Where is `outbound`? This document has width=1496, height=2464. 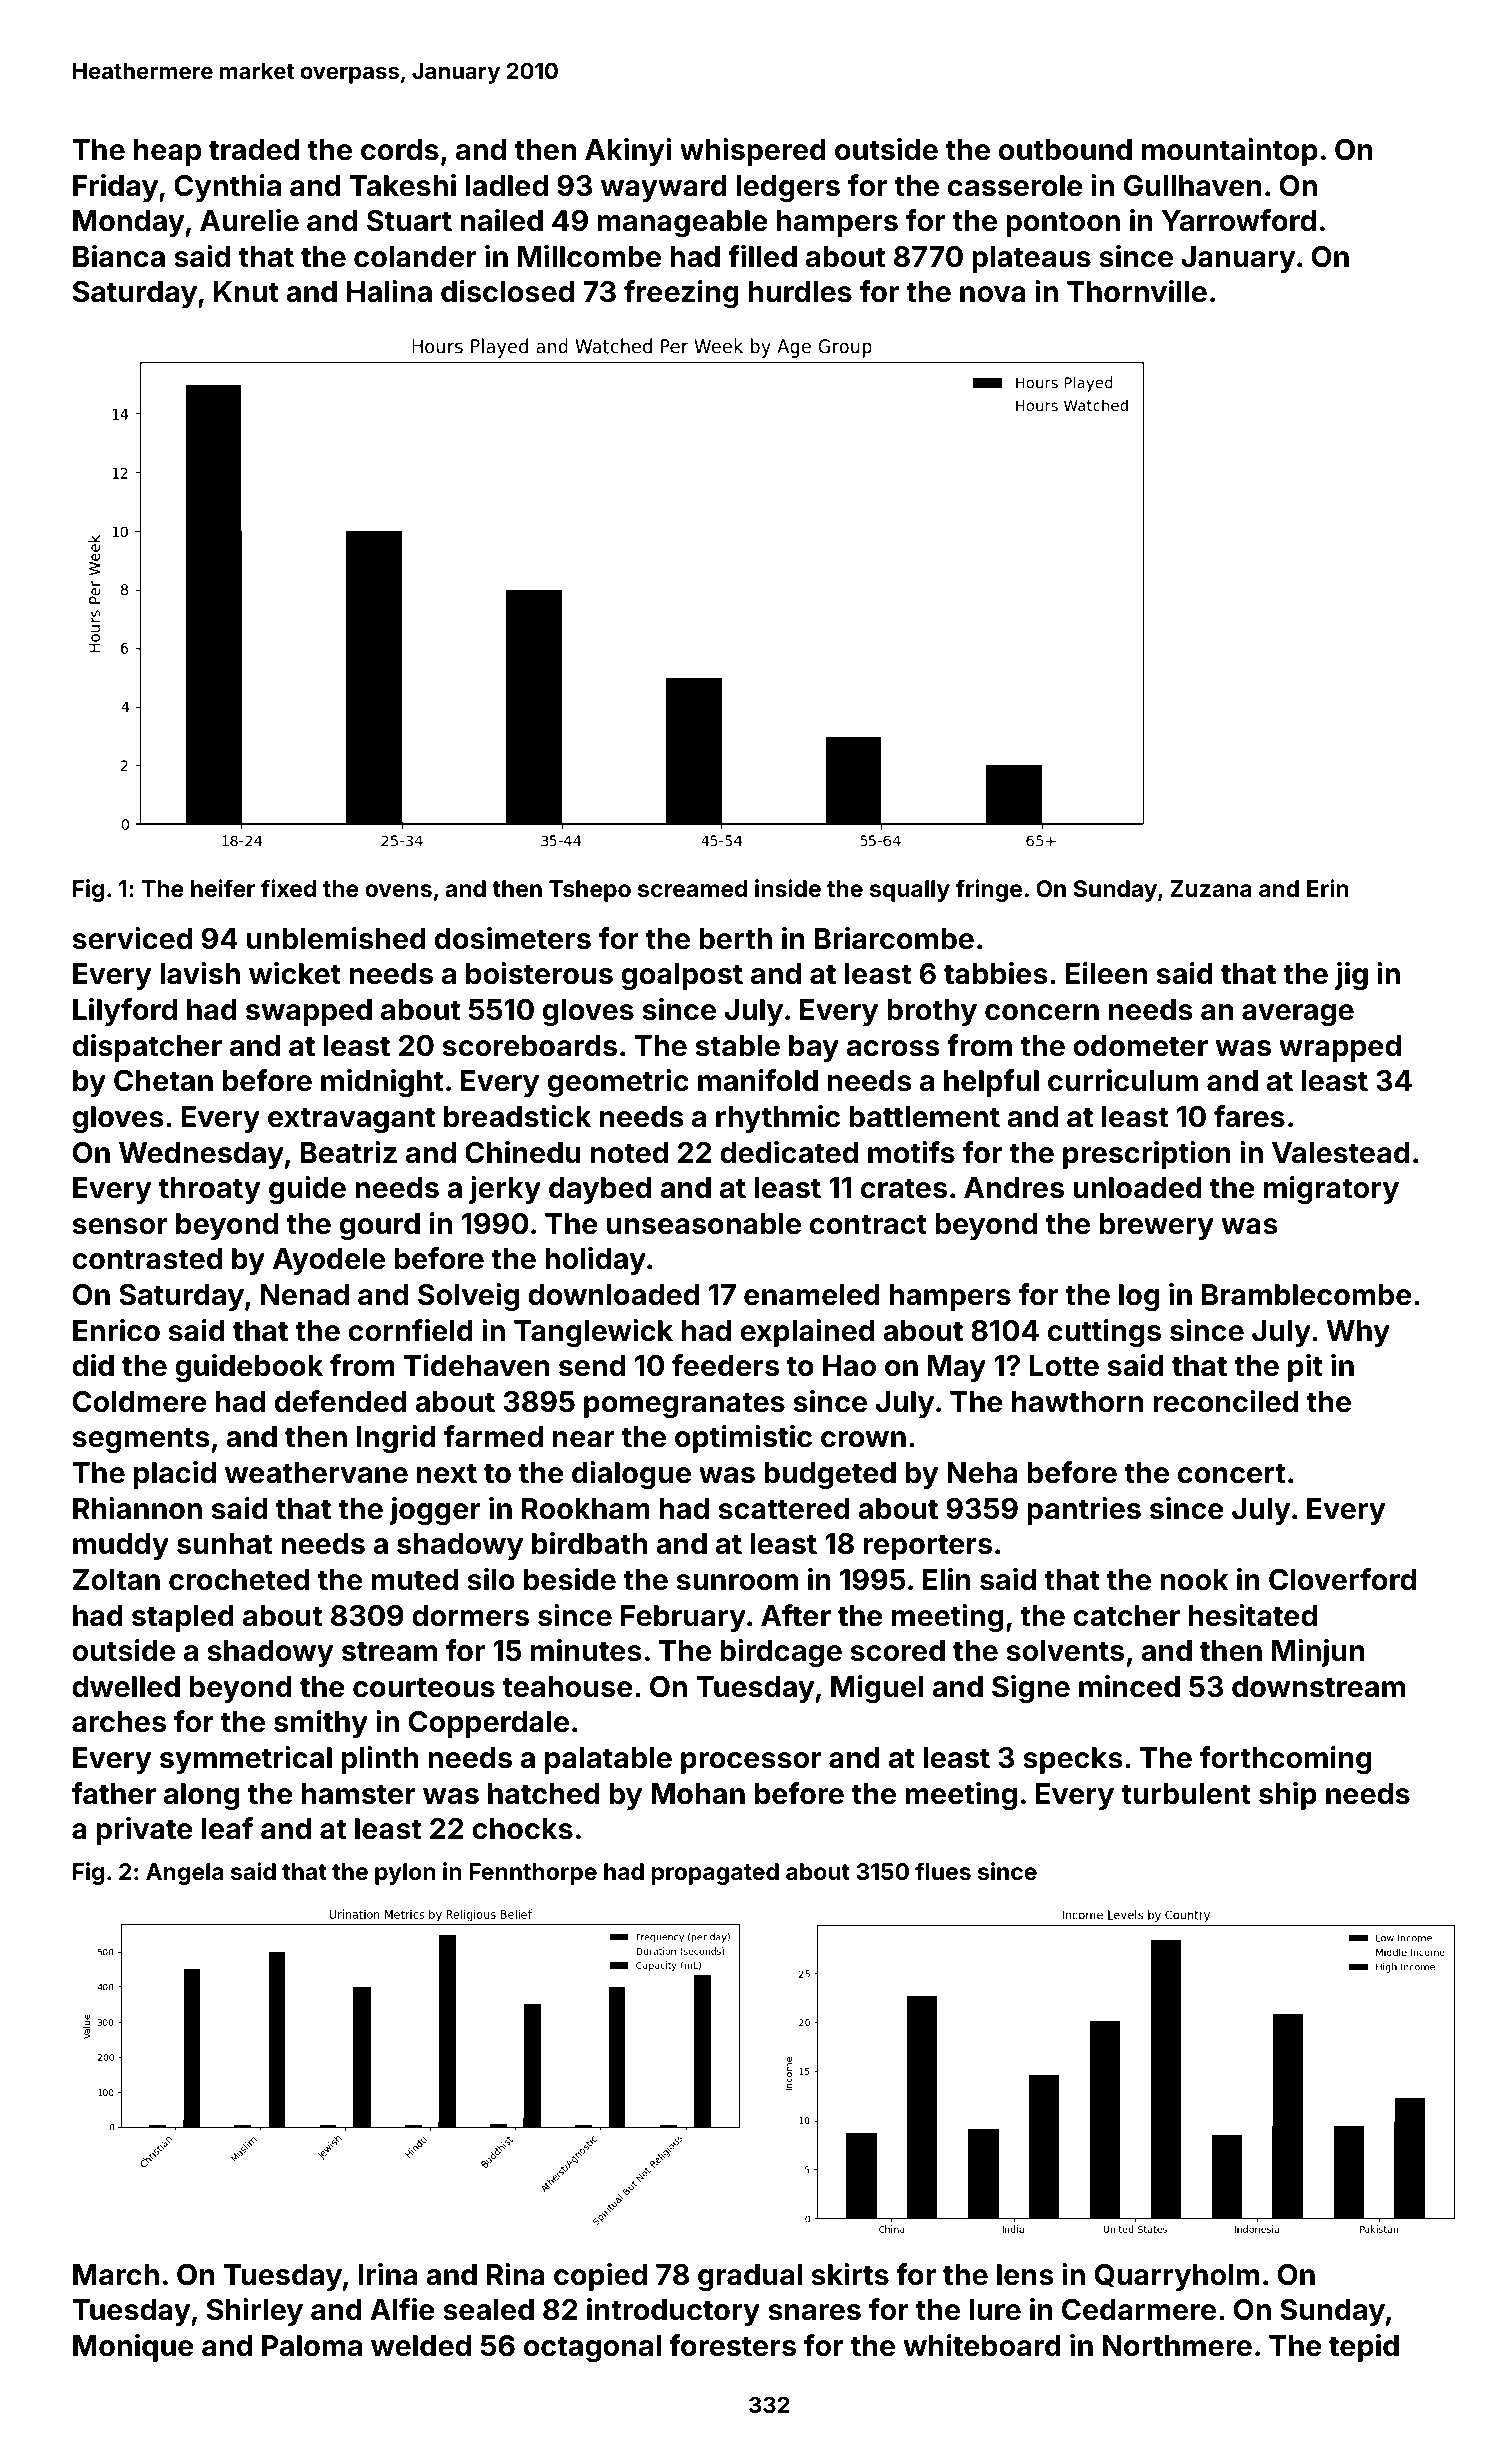
outbound is located at coordinates (1065, 150).
